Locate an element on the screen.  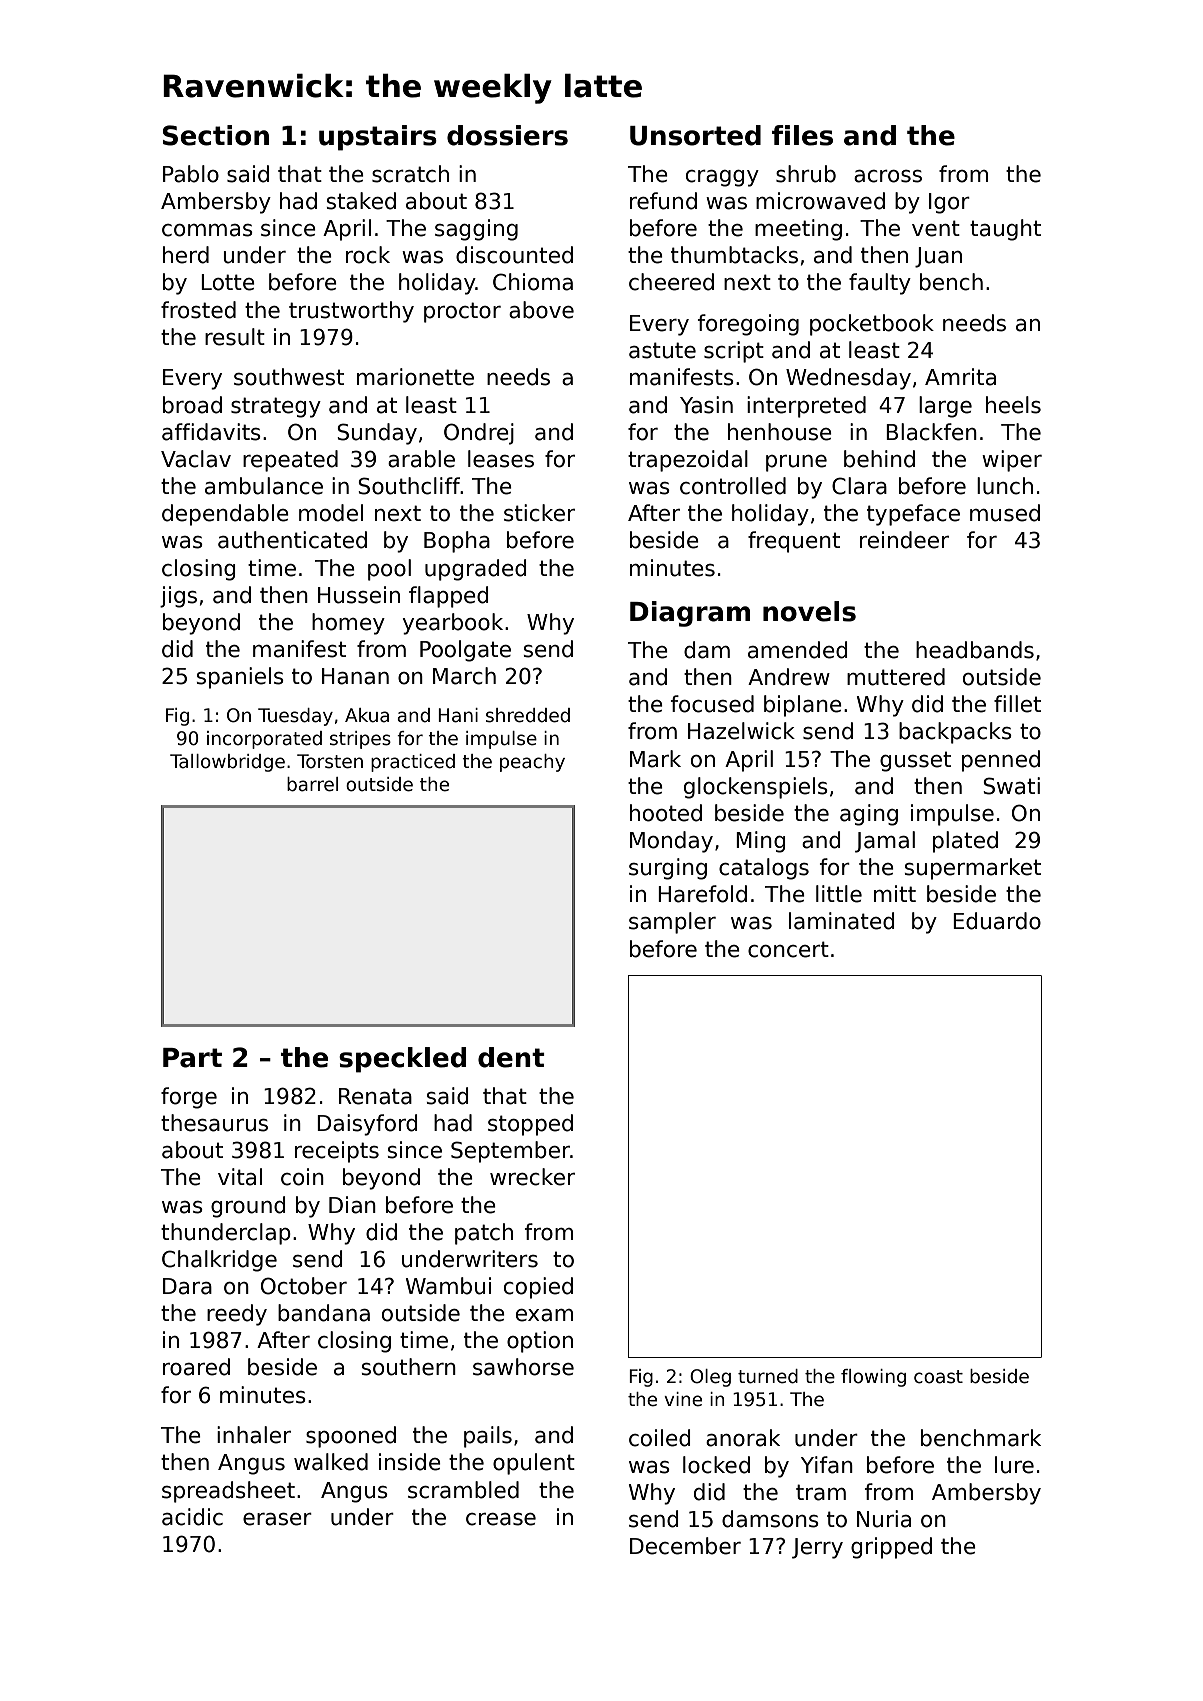
little is located at coordinates (839, 894).
